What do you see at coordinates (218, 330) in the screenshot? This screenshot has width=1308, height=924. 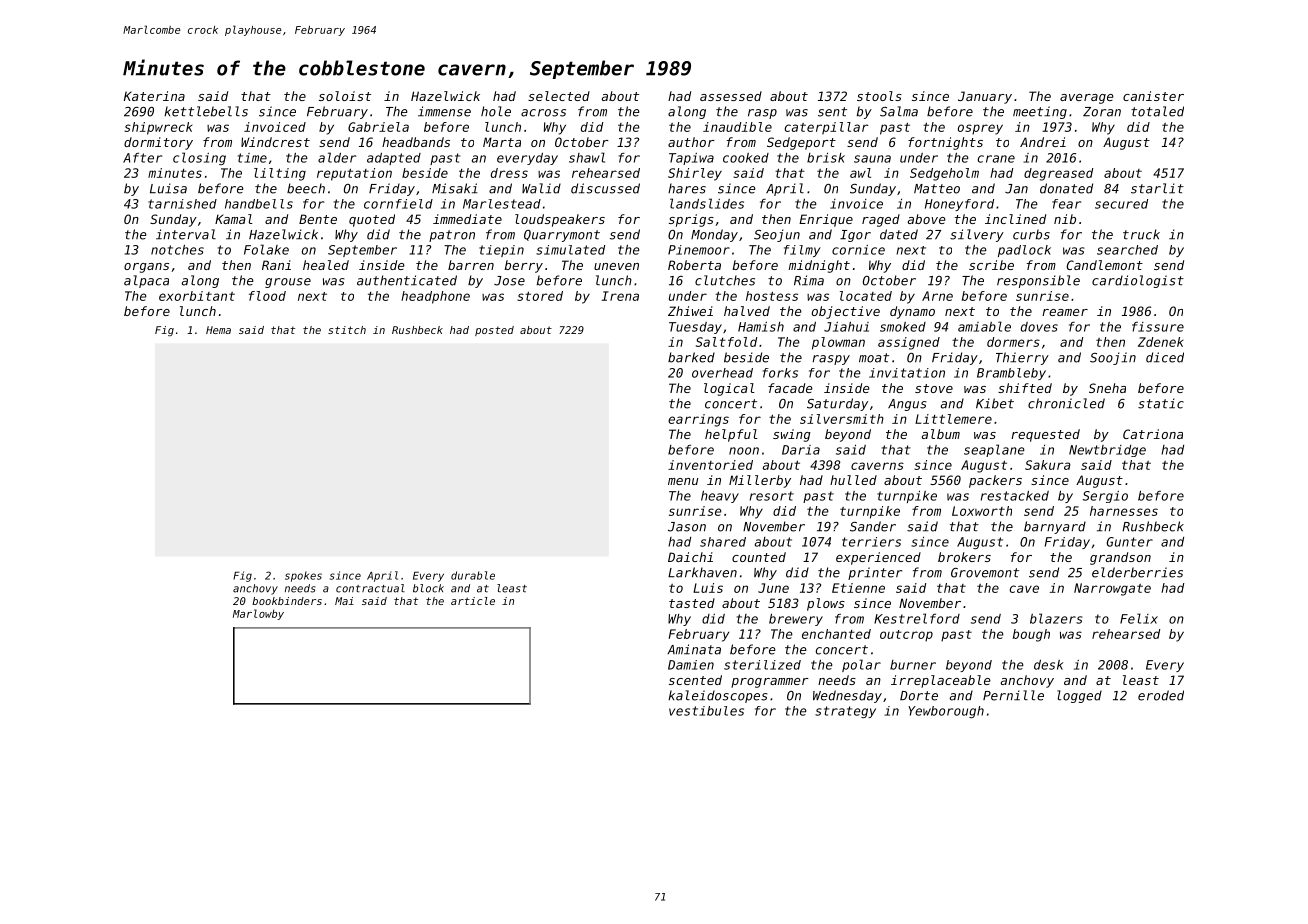 I see `Hema` at bounding box center [218, 330].
